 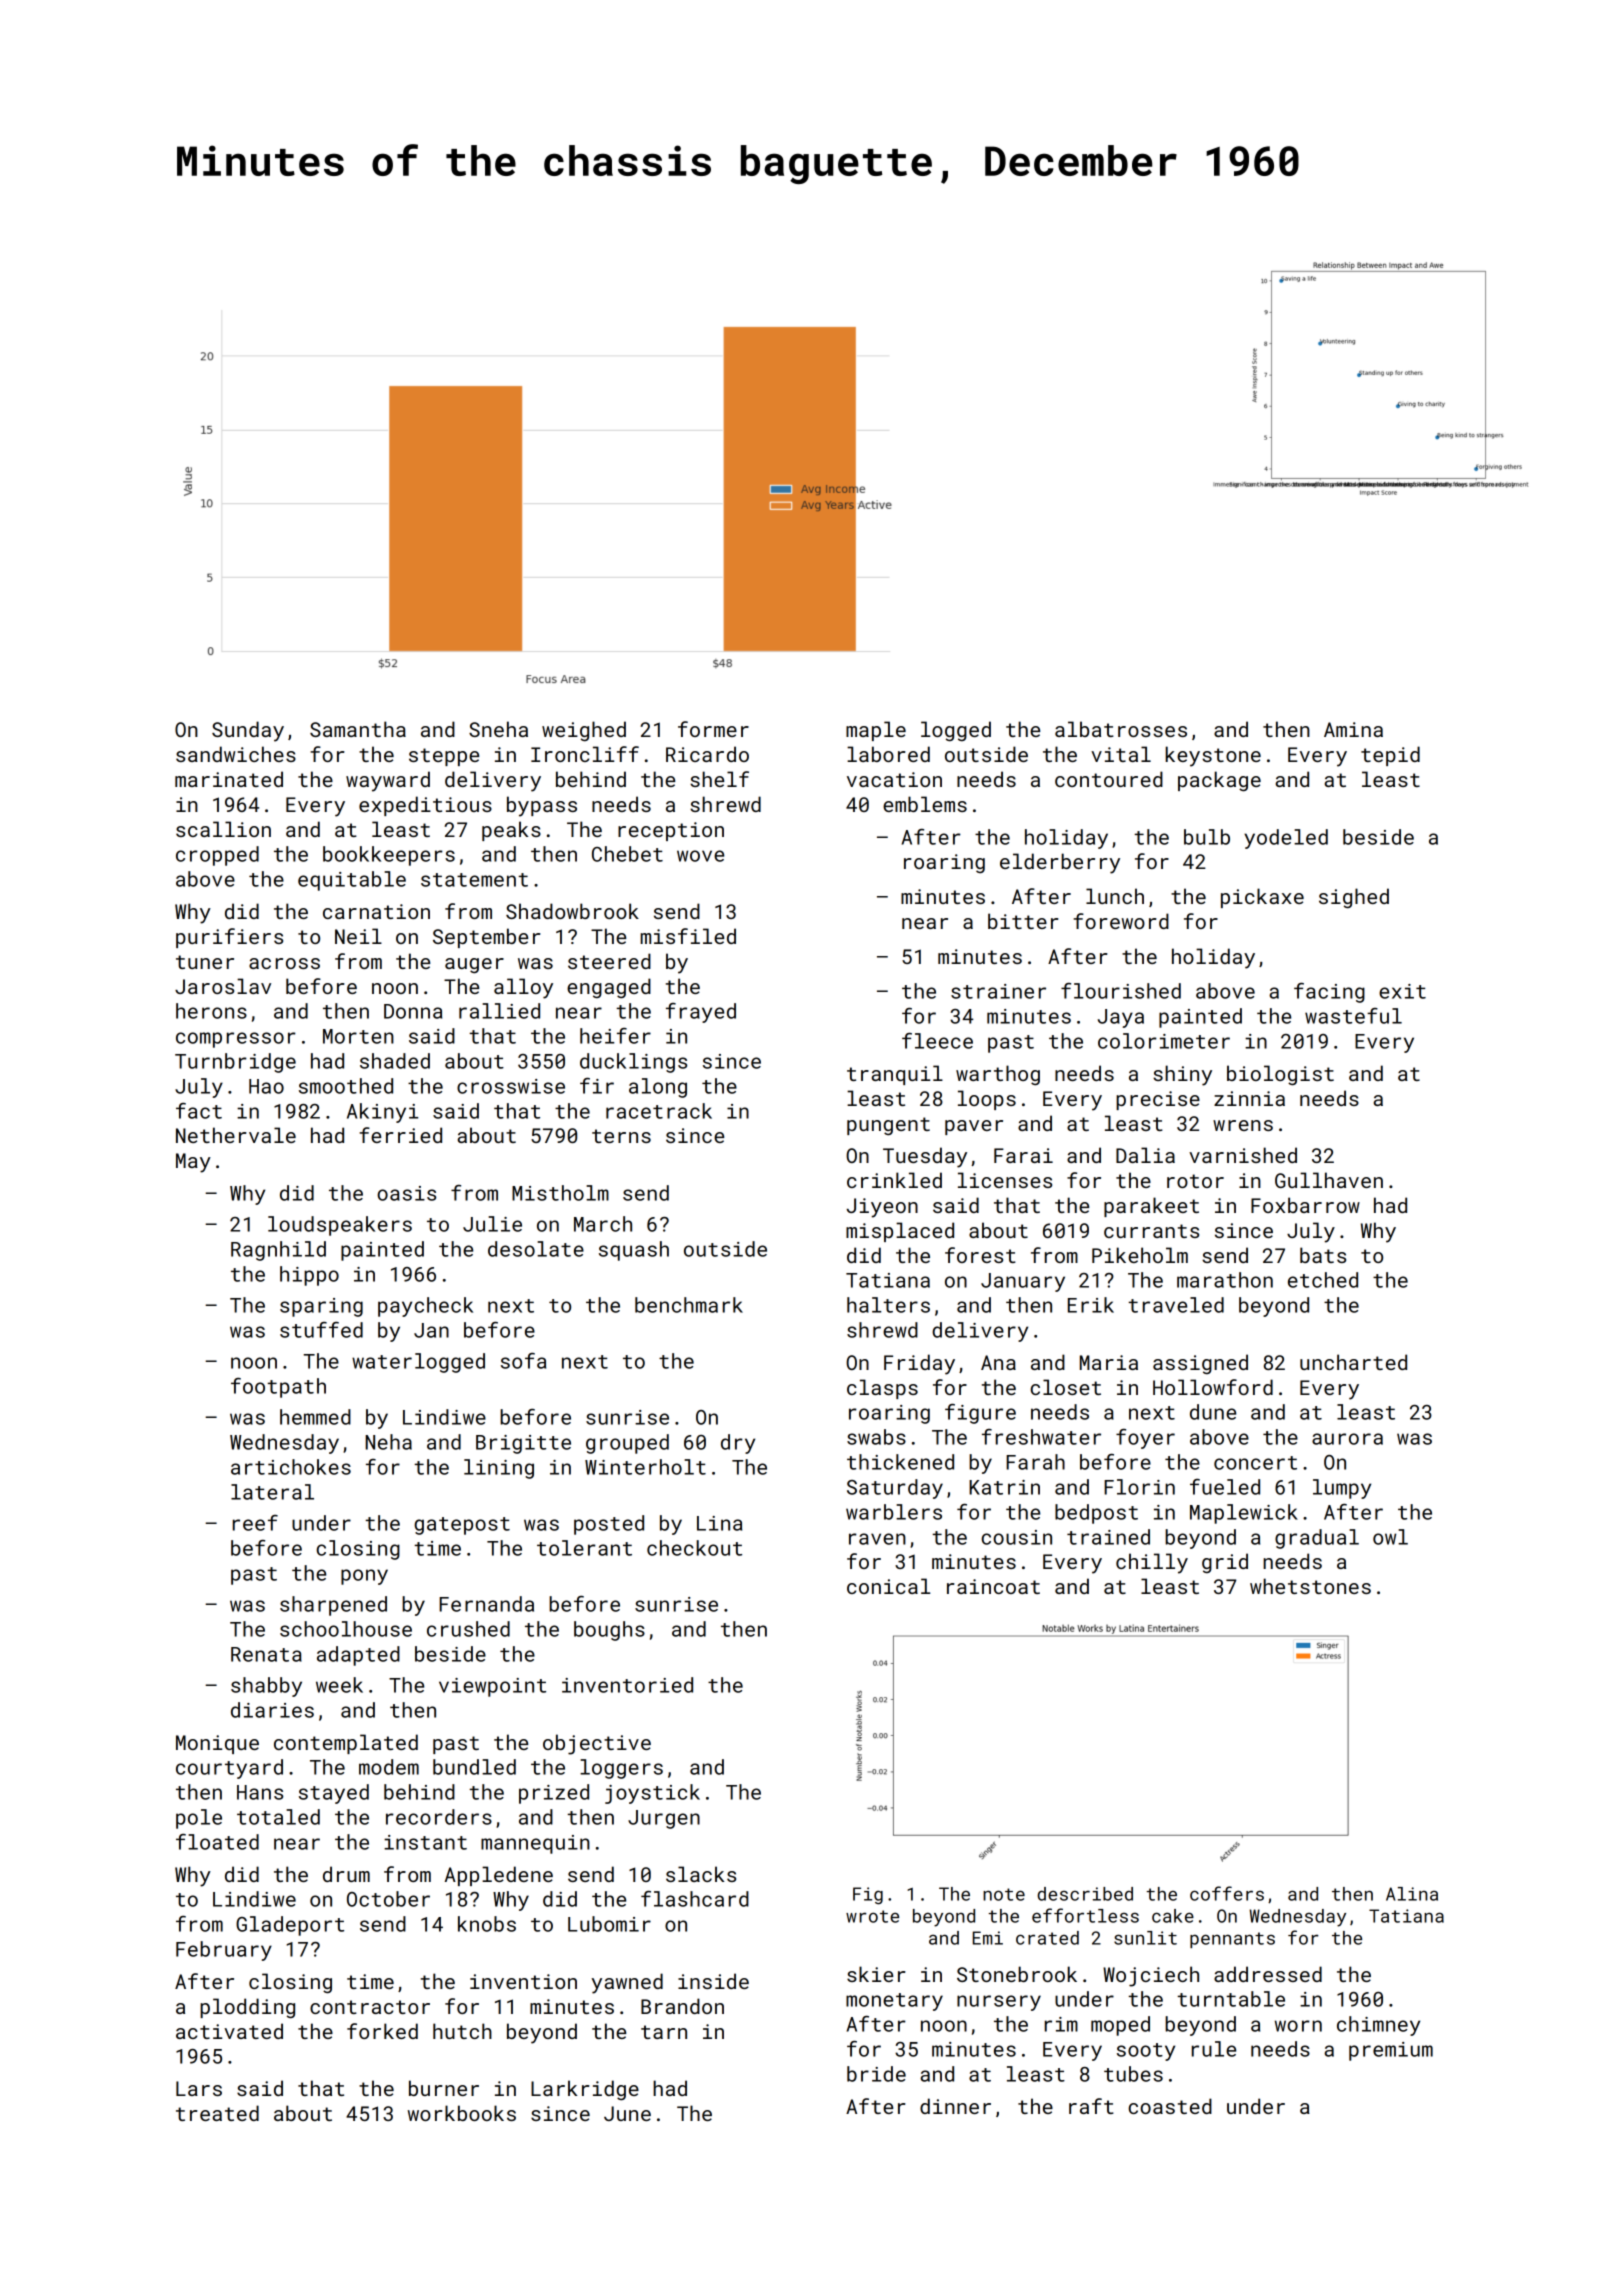 I want to click on sharpened, so click(x=333, y=1606).
